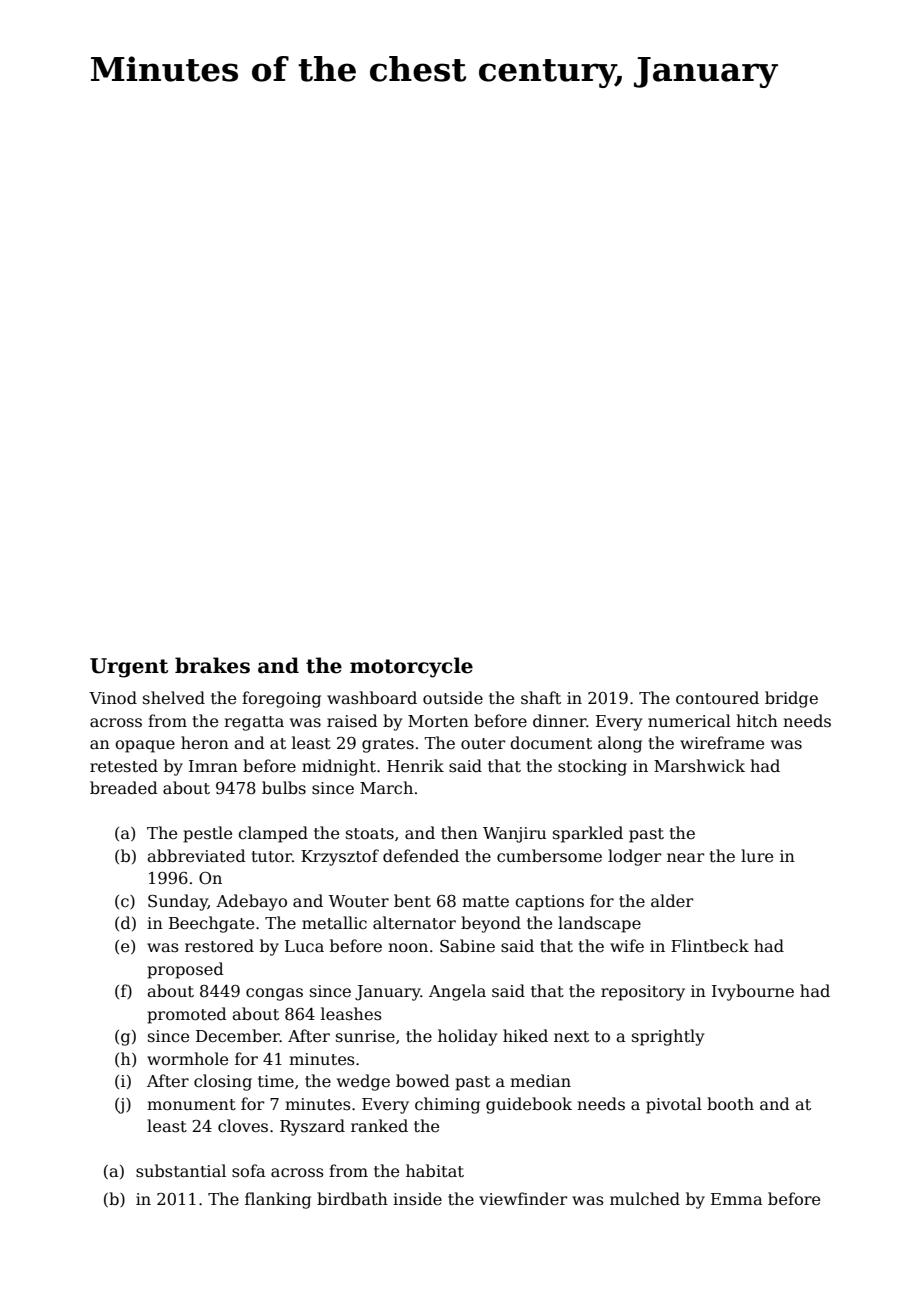 The height and width of the page is (1308, 924). Describe the element at coordinates (753, 992) in the page. I see `Ivybourne` at that location.
